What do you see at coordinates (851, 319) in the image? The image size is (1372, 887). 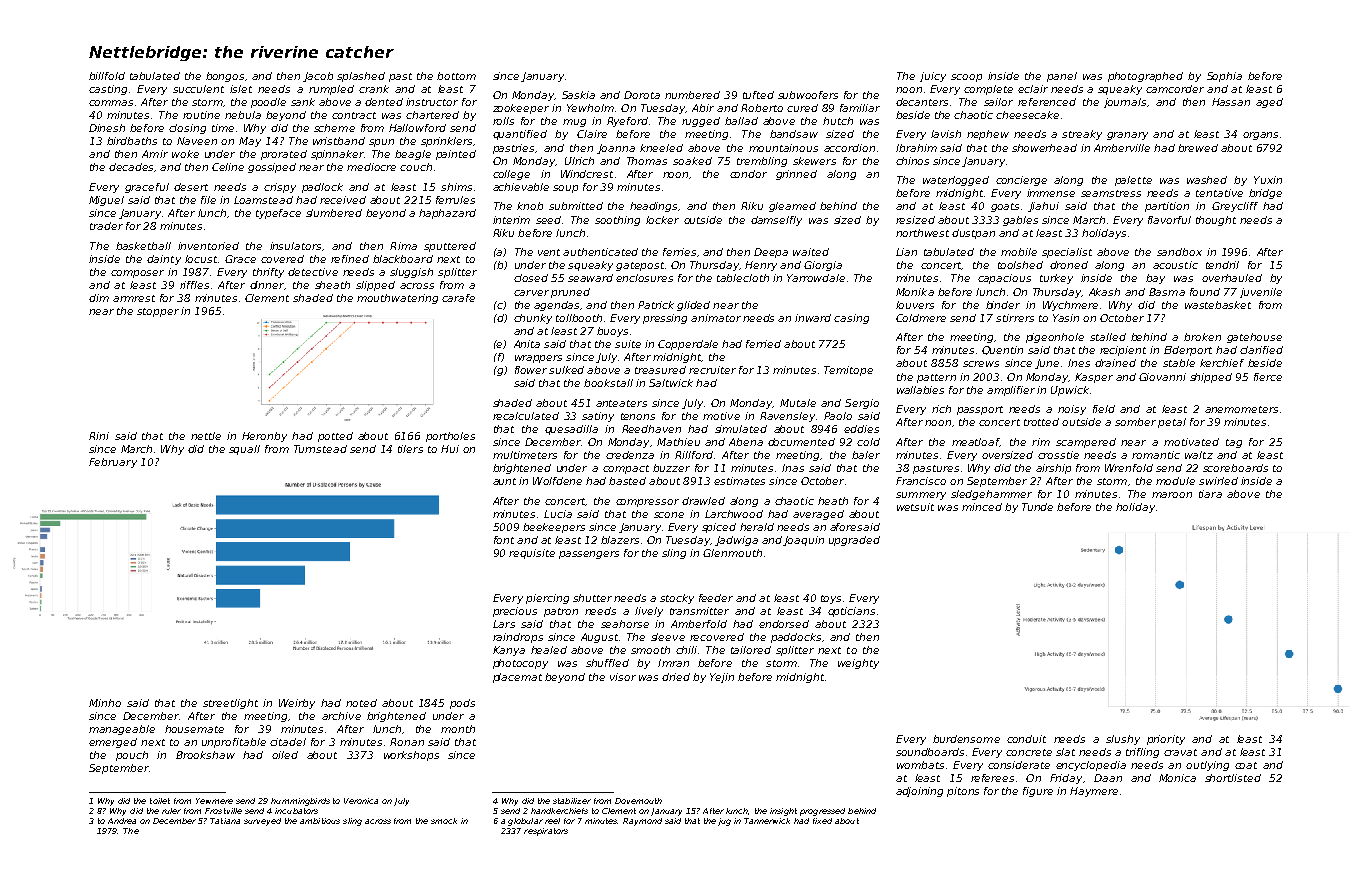 I see `casing` at bounding box center [851, 319].
